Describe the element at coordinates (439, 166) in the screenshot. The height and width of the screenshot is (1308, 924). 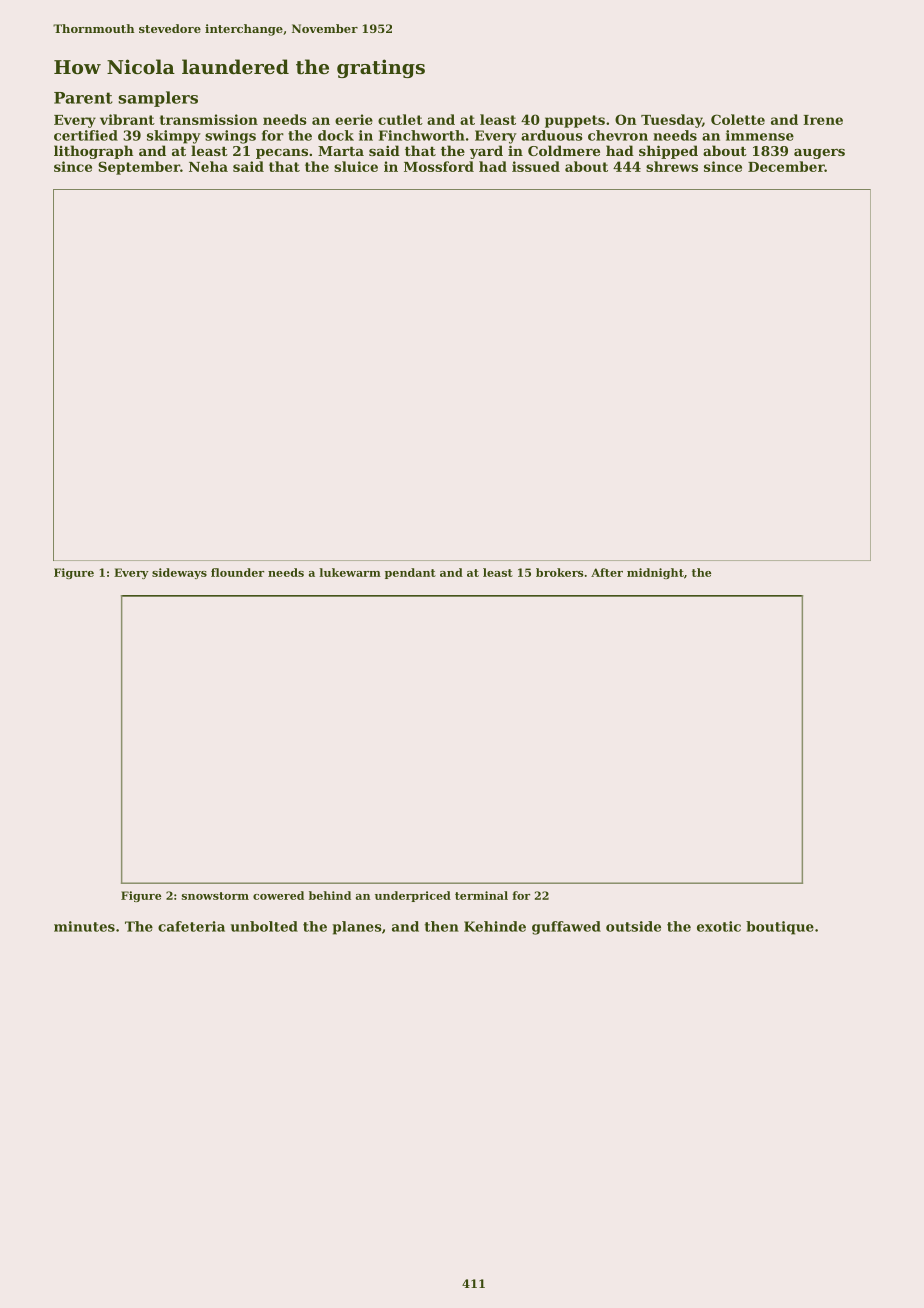
I see `Mossford` at that location.
